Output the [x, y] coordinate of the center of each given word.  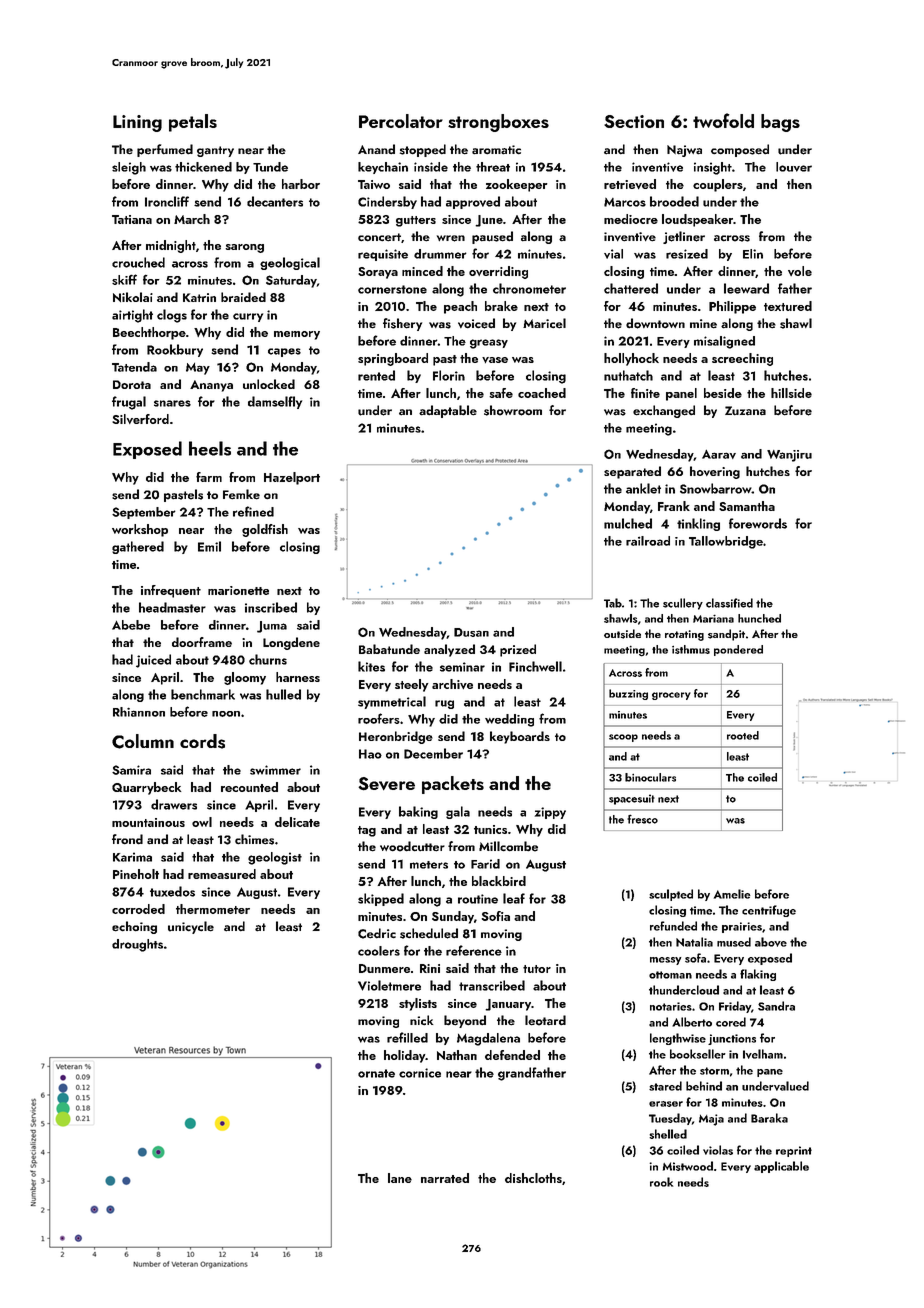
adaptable [448, 411]
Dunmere [384, 968]
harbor [301, 184]
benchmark [203, 694]
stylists [418, 1004]
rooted [743, 735]
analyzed [449, 650]
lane [400, 1178]
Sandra [776, 1006]
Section [634, 121]
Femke [241, 494]
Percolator [401, 121]
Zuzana [745, 411]
